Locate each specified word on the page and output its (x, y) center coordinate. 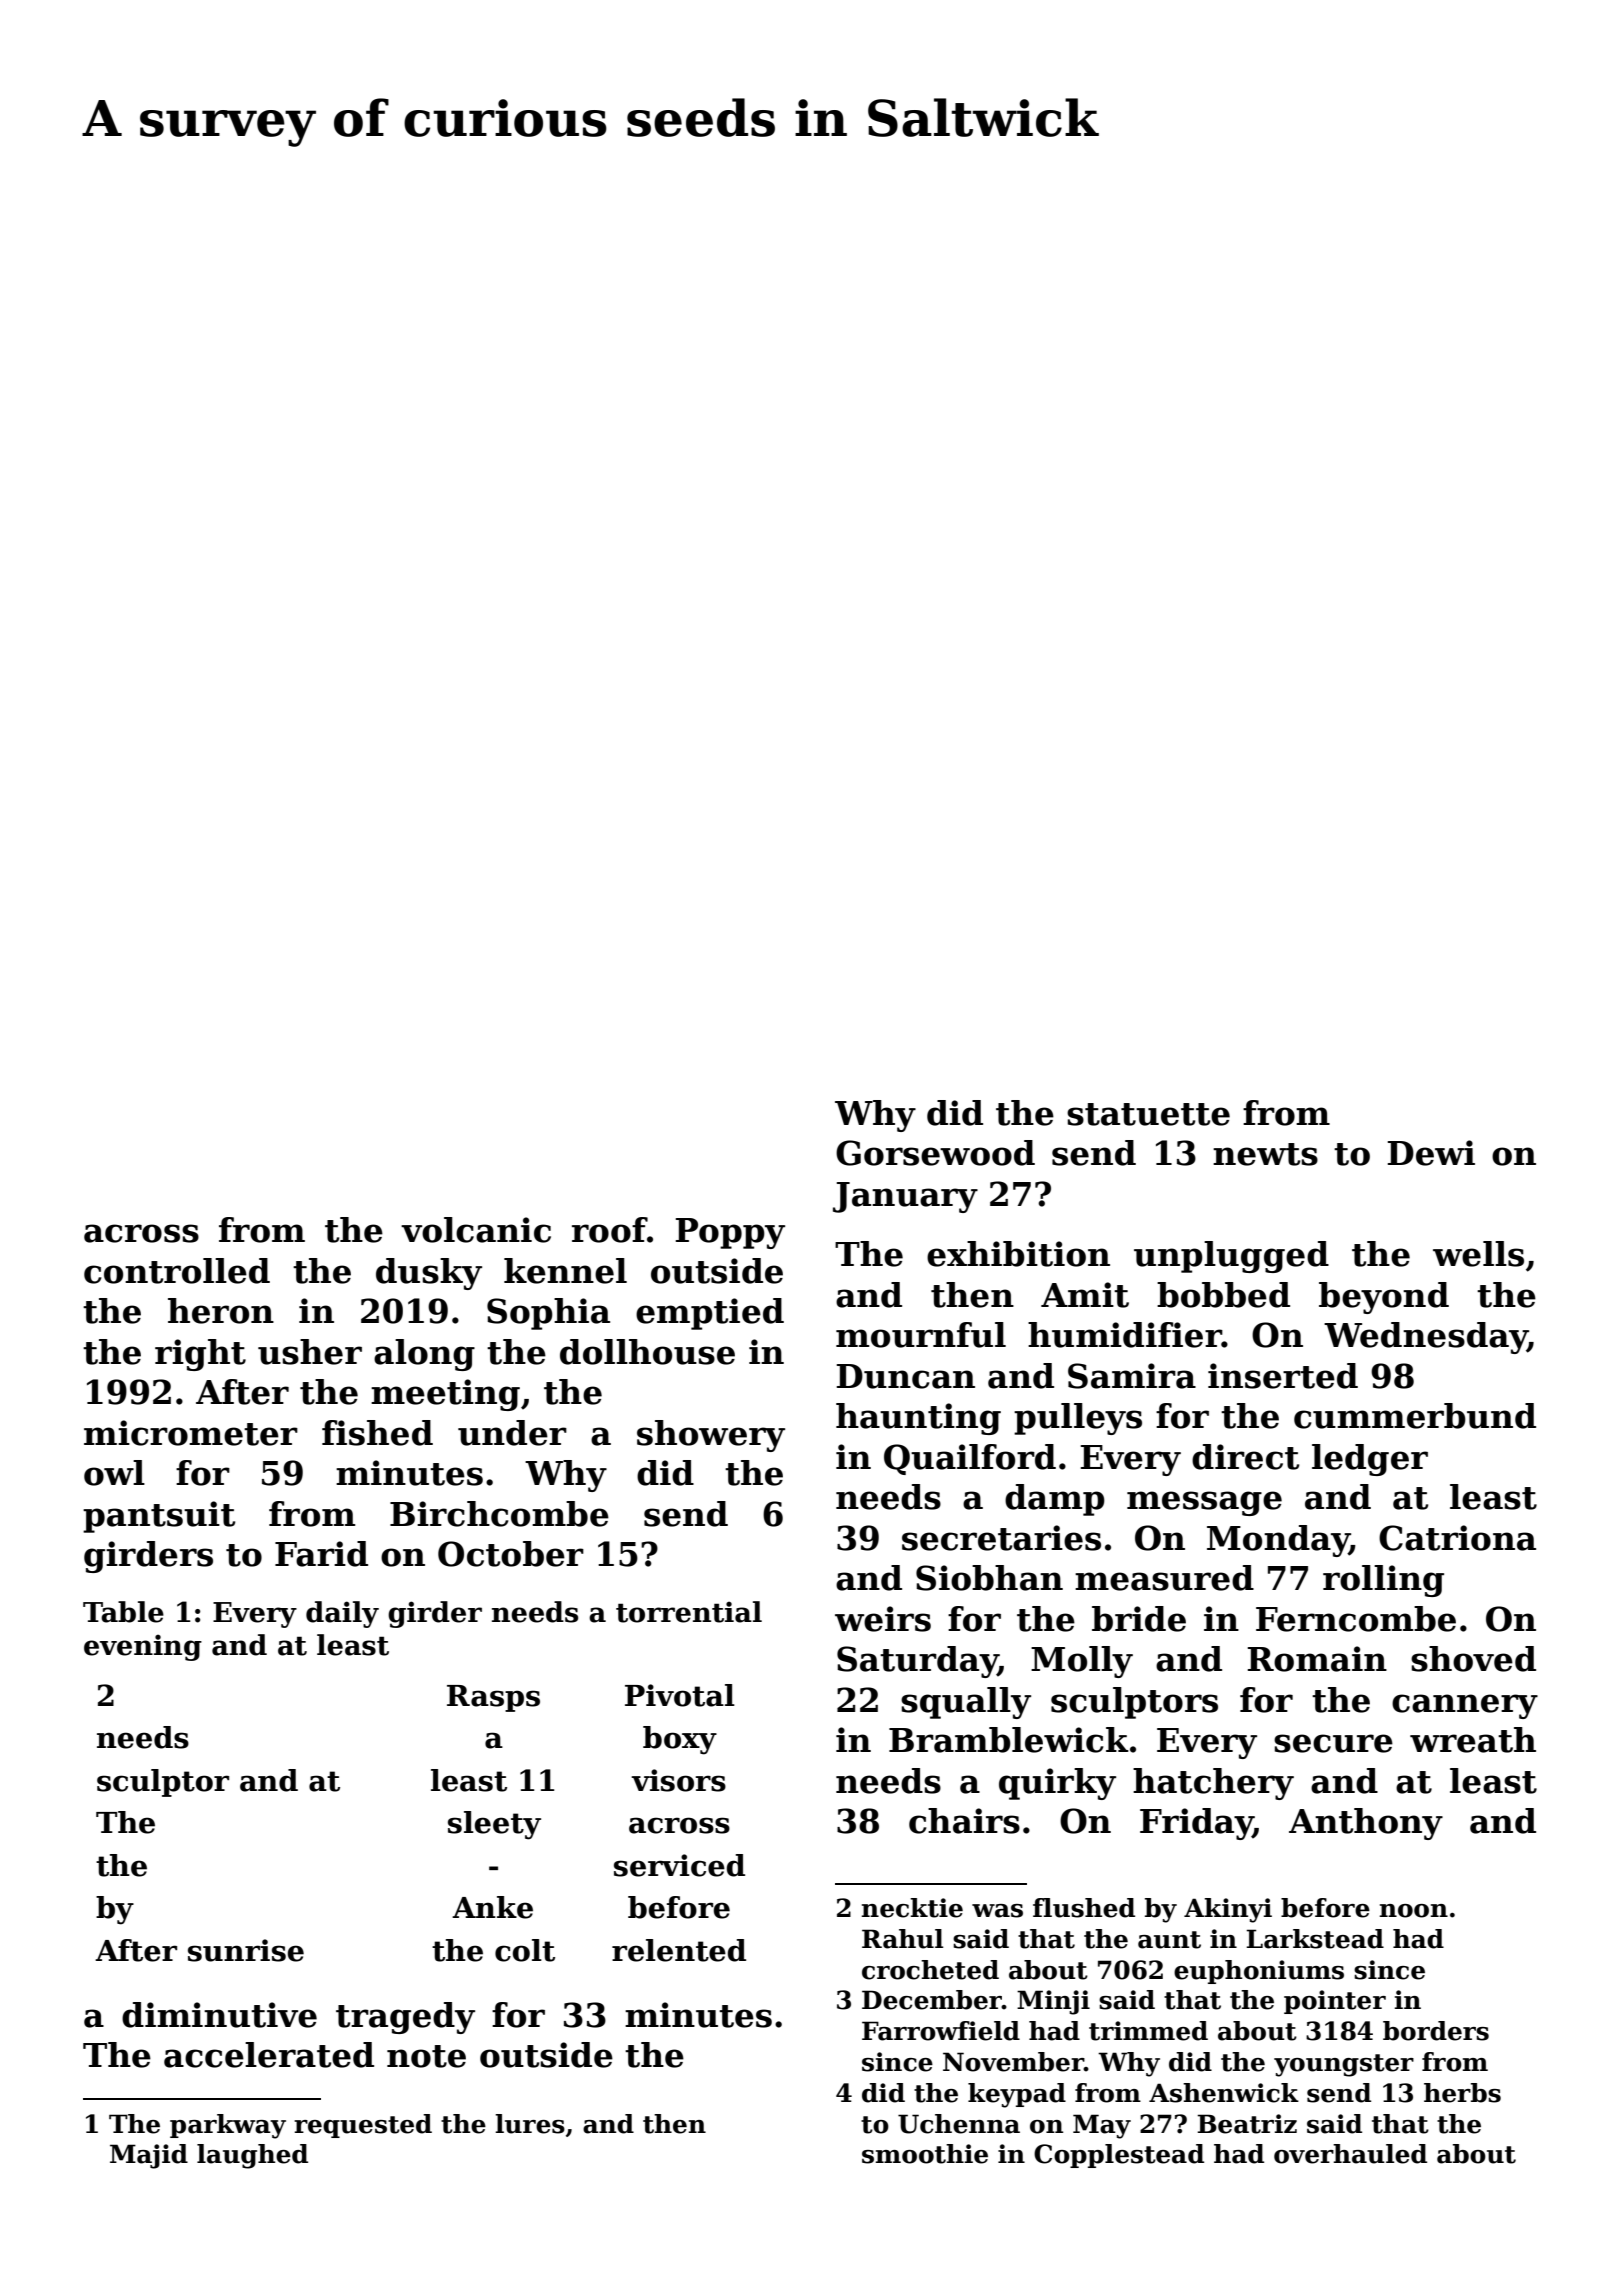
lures (530, 2124)
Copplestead (1119, 2156)
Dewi (1431, 1153)
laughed (252, 2156)
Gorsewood (935, 1153)
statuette (1148, 1114)
